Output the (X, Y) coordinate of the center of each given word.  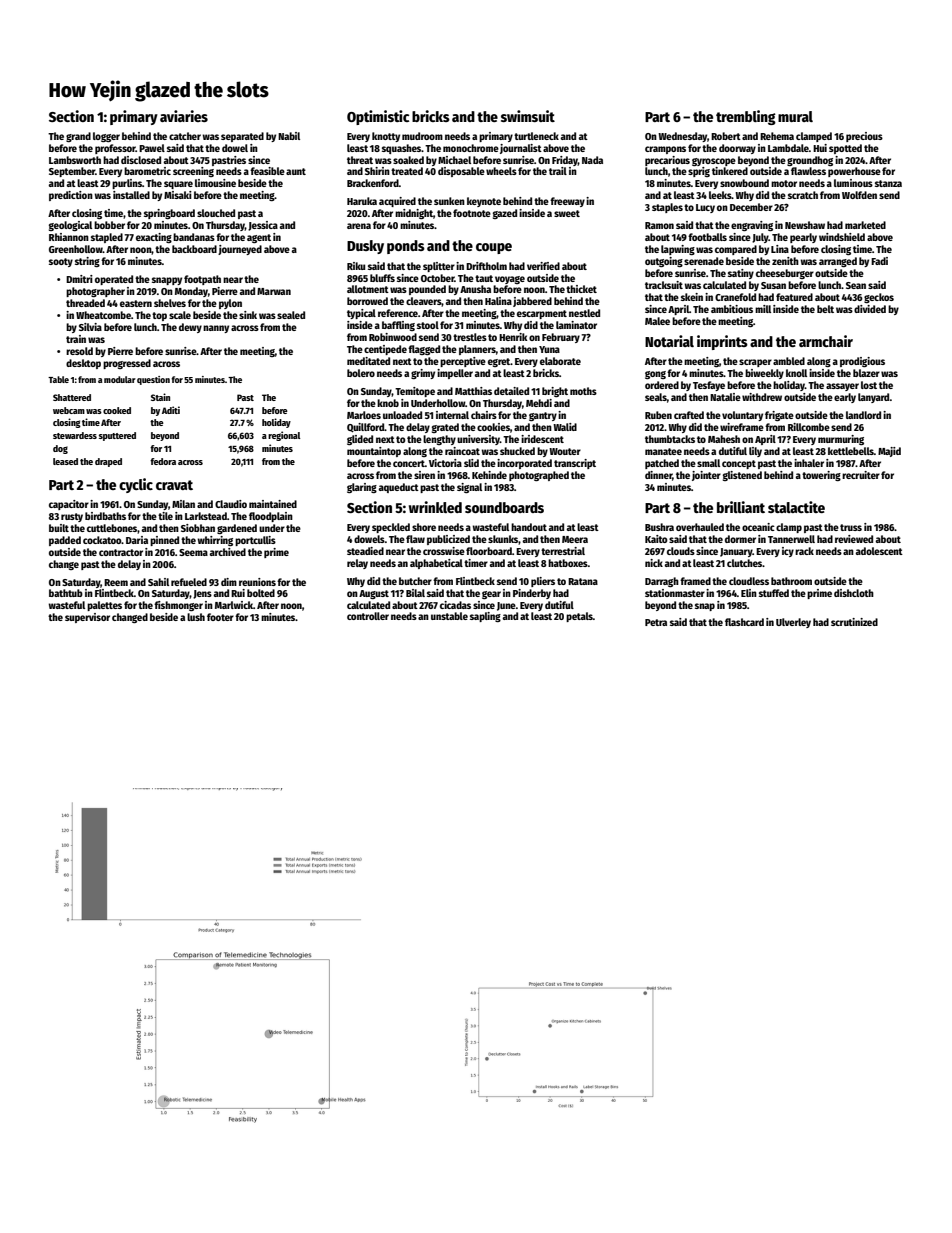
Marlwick (234, 605)
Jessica (263, 226)
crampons (665, 150)
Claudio (231, 504)
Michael (454, 160)
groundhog (810, 161)
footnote (472, 213)
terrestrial (563, 551)
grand (78, 137)
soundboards (504, 507)
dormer (740, 539)
